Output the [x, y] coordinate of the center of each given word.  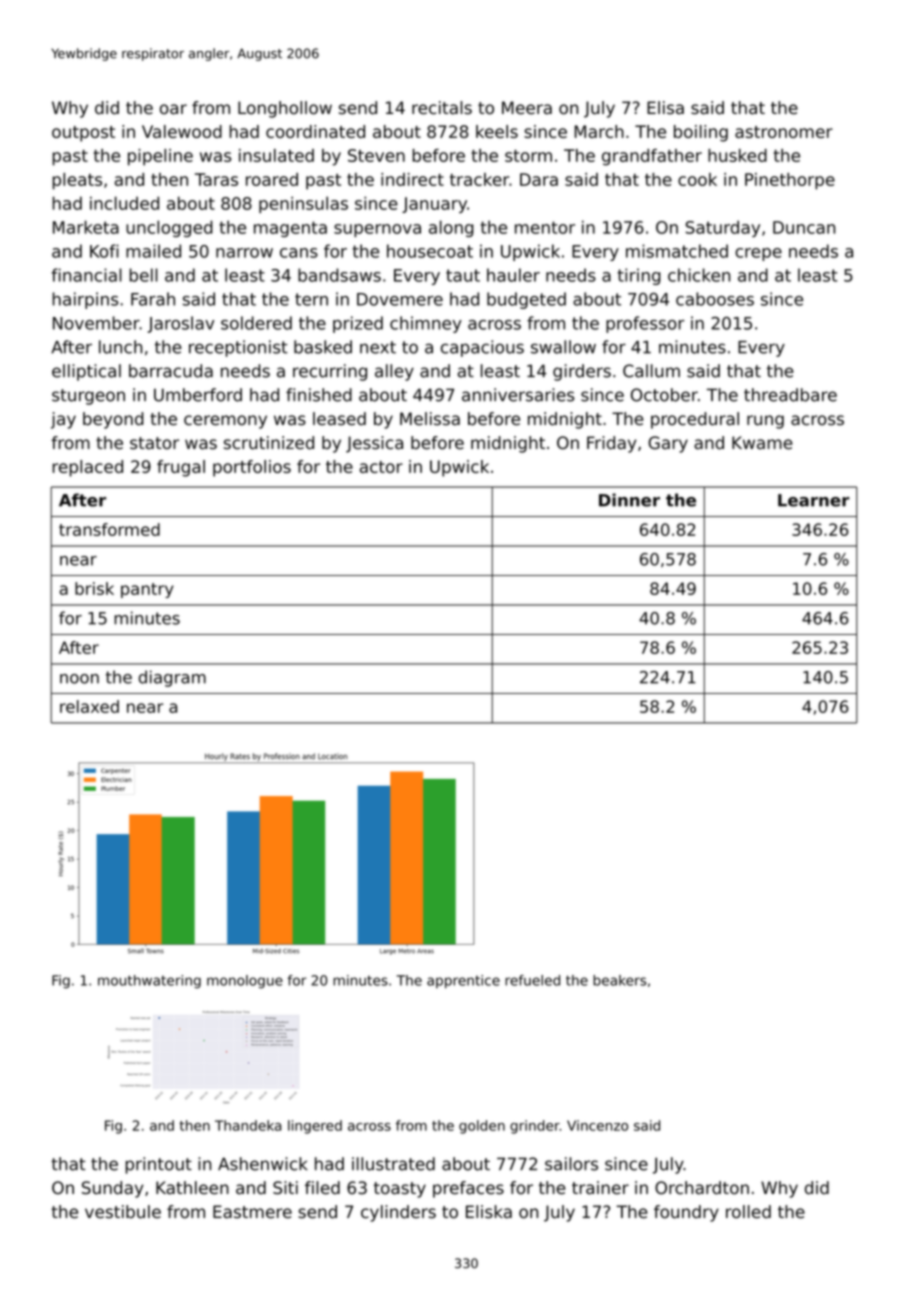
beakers [620, 980]
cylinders [398, 1213]
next [378, 347]
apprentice [463, 982]
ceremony [225, 422]
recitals [442, 108]
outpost [83, 134]
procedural [695, 420]
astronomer [784, 132]
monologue [245, 982]
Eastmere [252, 1212]
